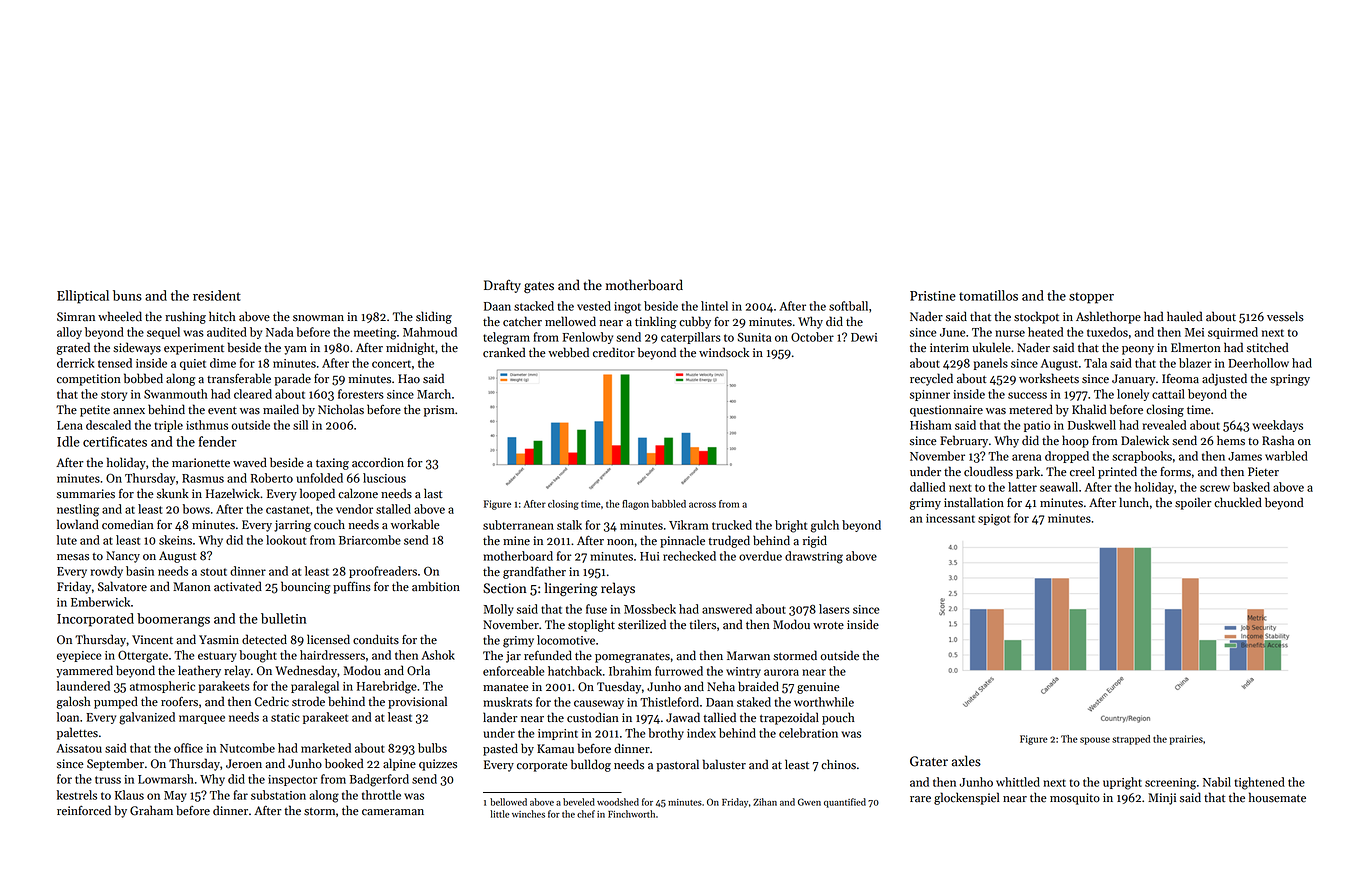  Describe the element at coordinates (89, 380) in the image. I see `competition` at that location.
